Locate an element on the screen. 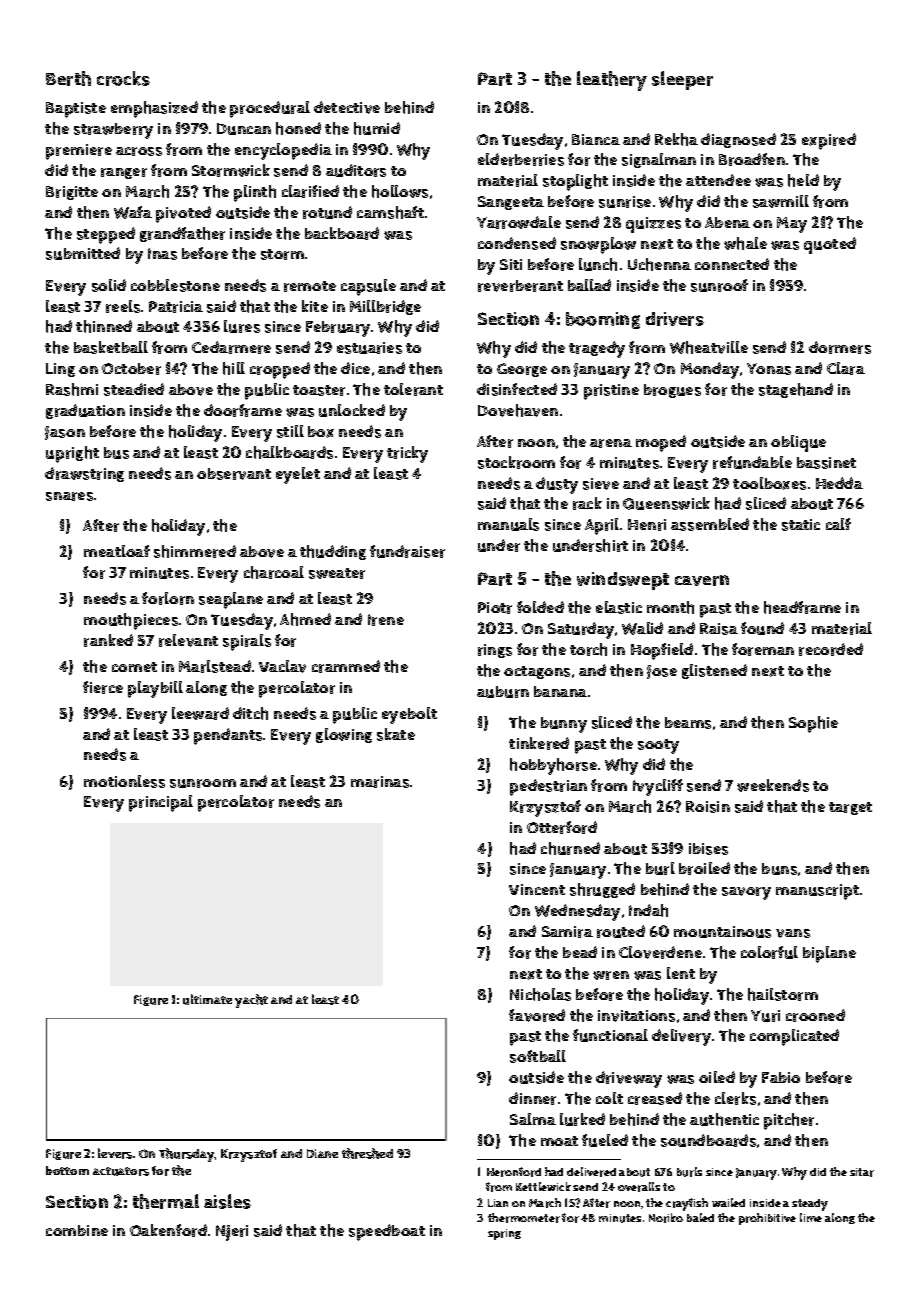  Njeri is located at coordinates (232, 1233).
